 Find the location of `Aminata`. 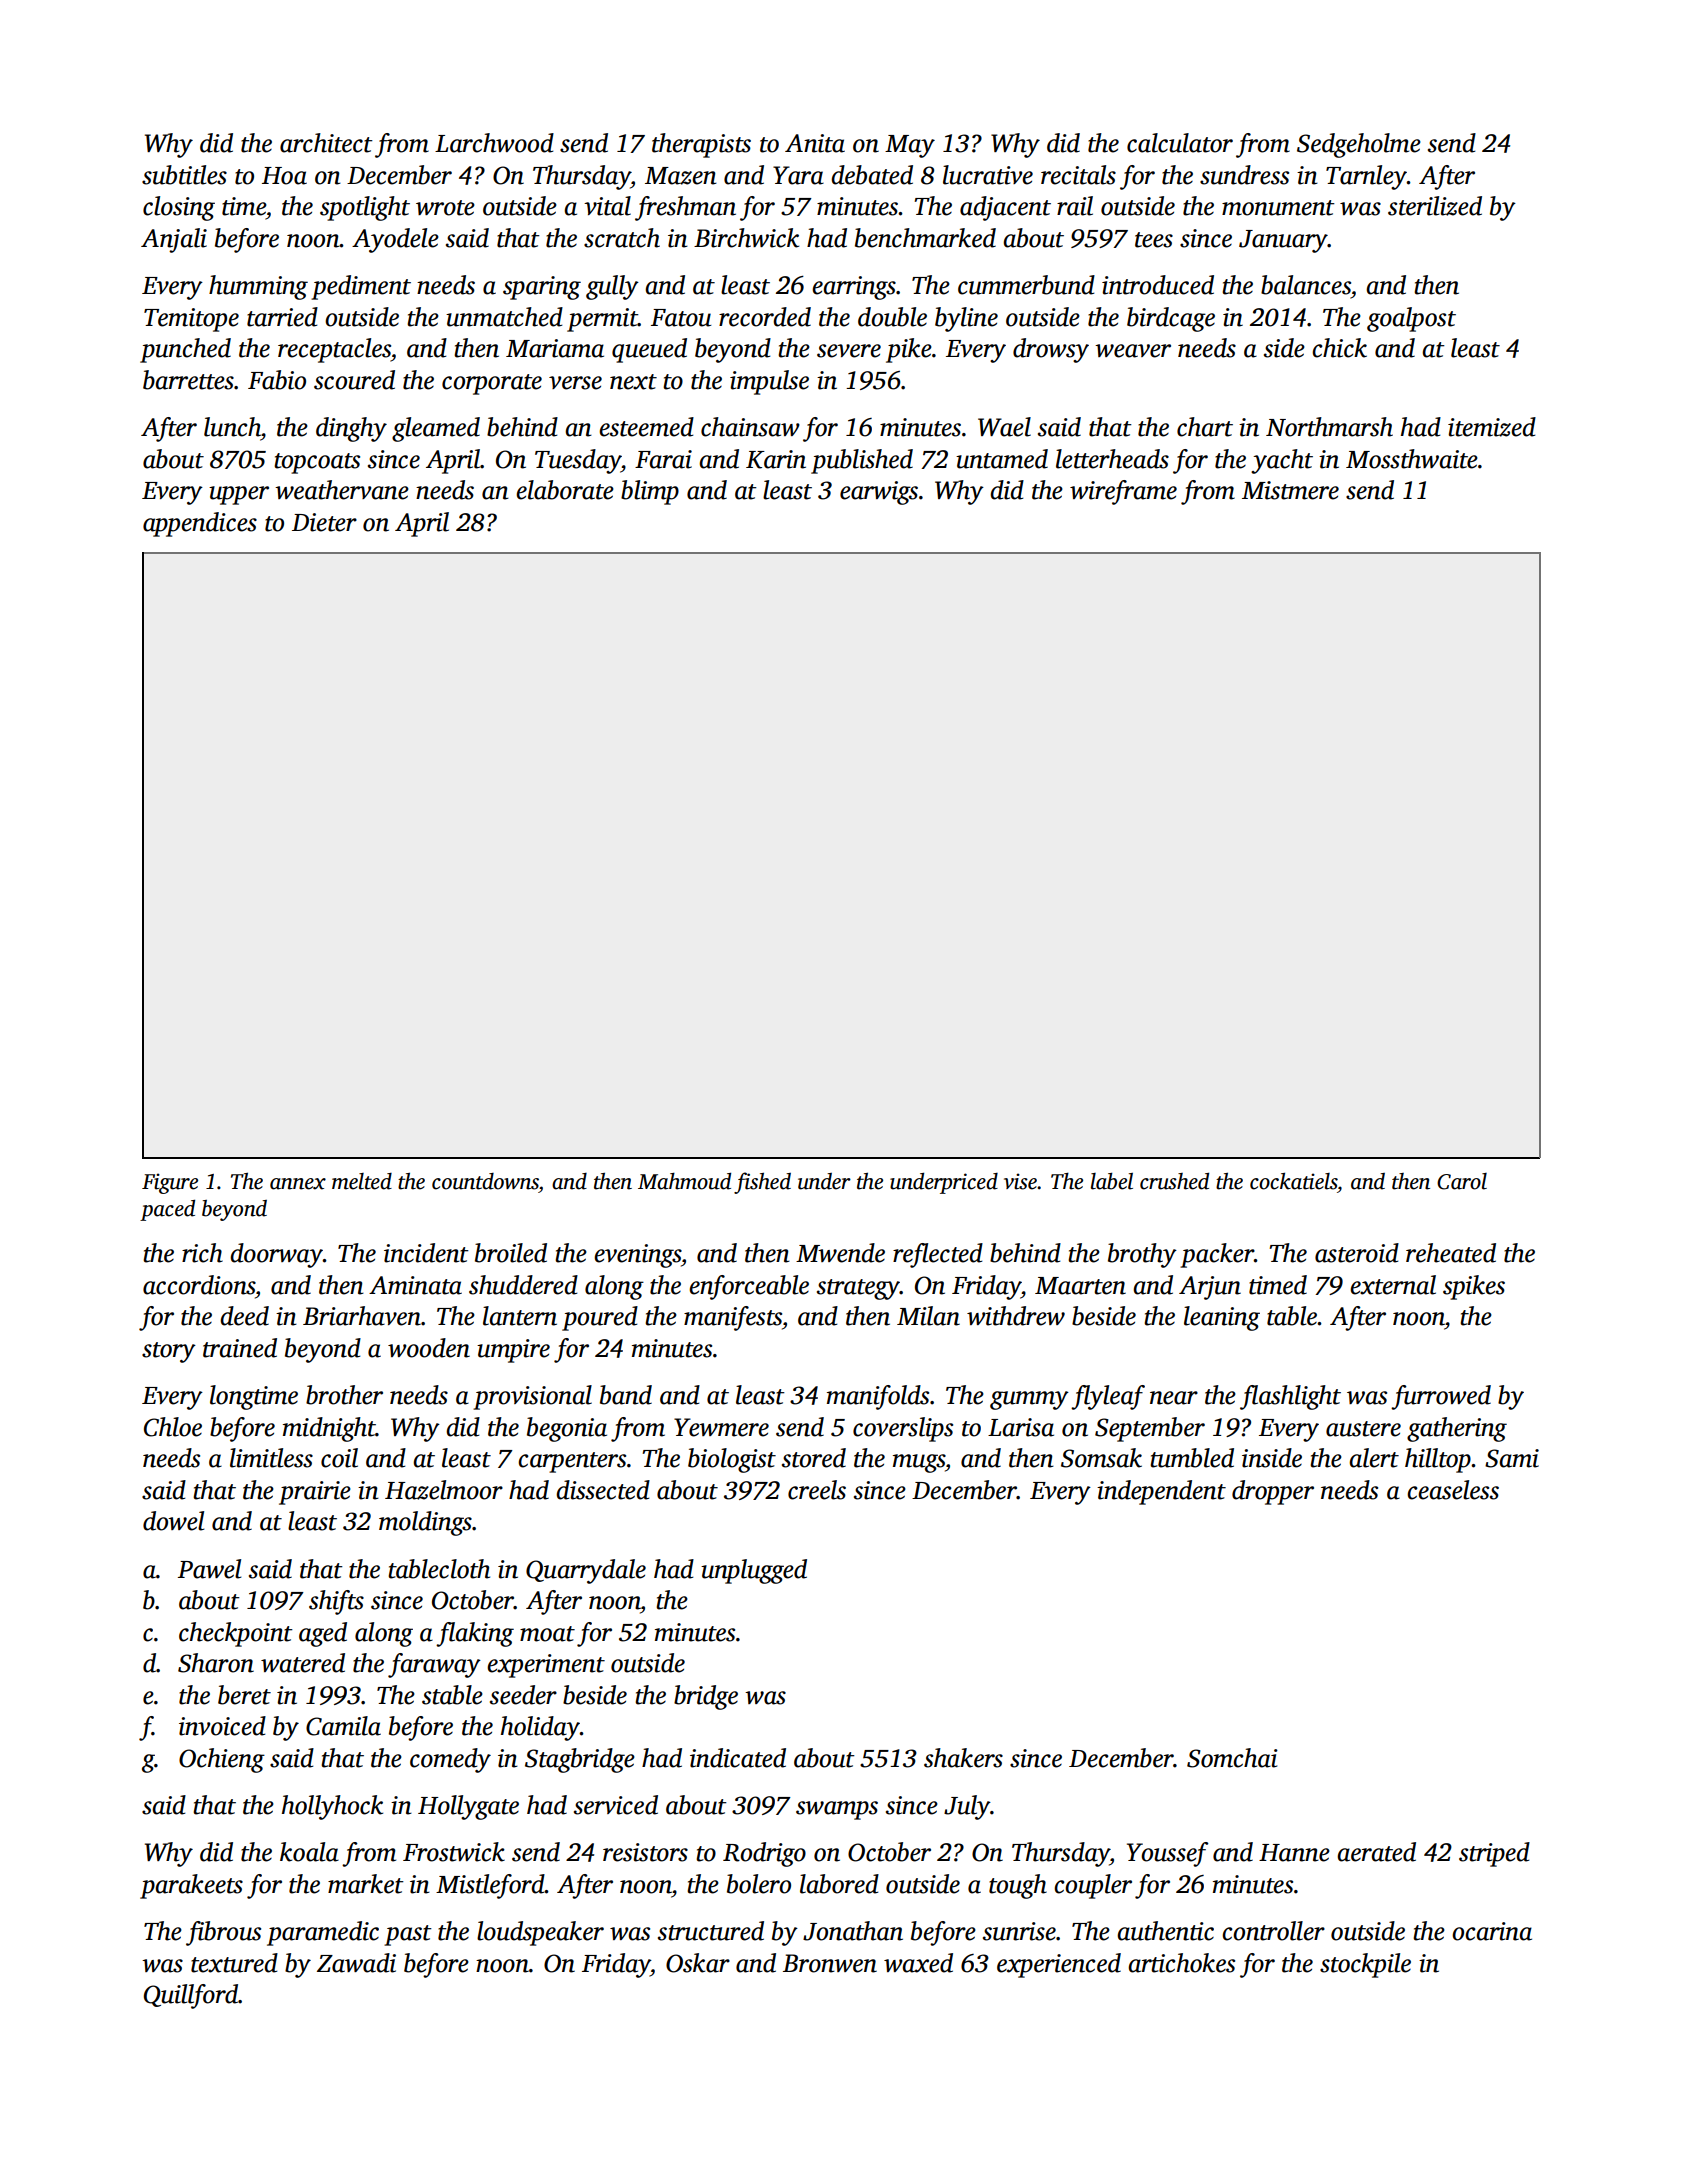

Aminata is located at coordinates (415, 1285).
